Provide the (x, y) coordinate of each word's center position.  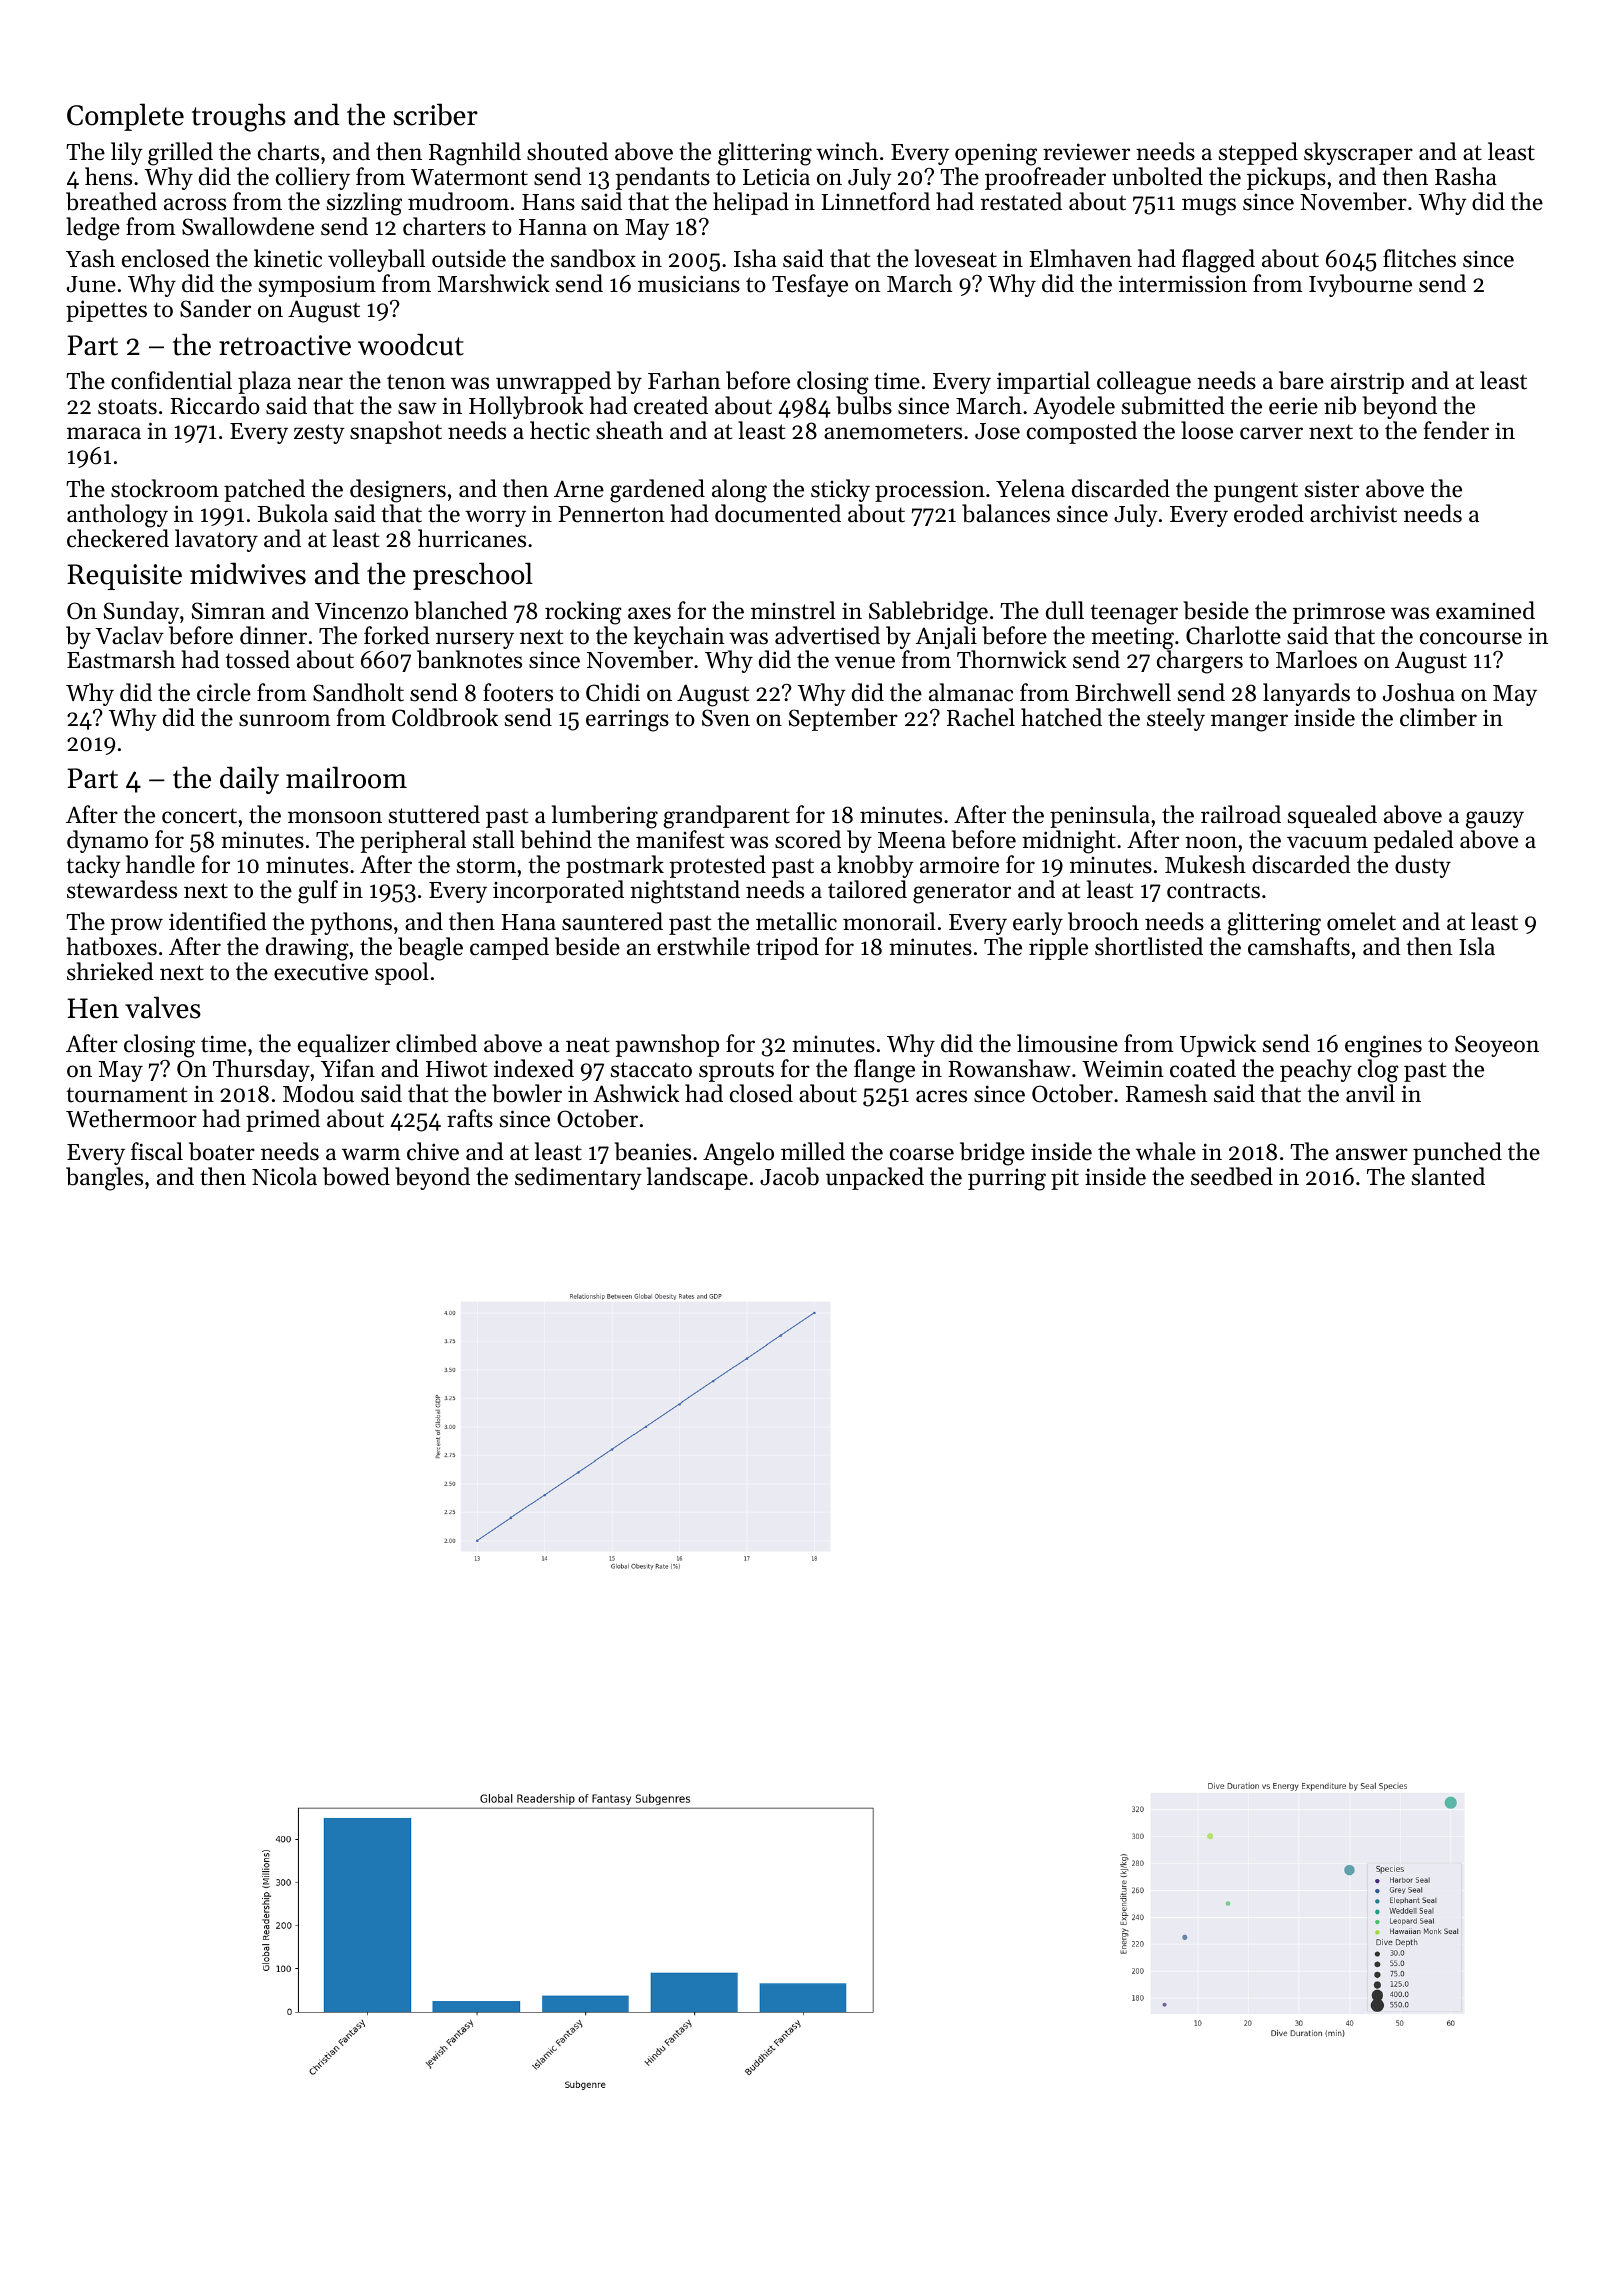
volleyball (376, 260)
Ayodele (1074, 407)
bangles (104, 1179)
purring (1007, 1180)
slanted (1448, 1176)
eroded (1269, 513)
